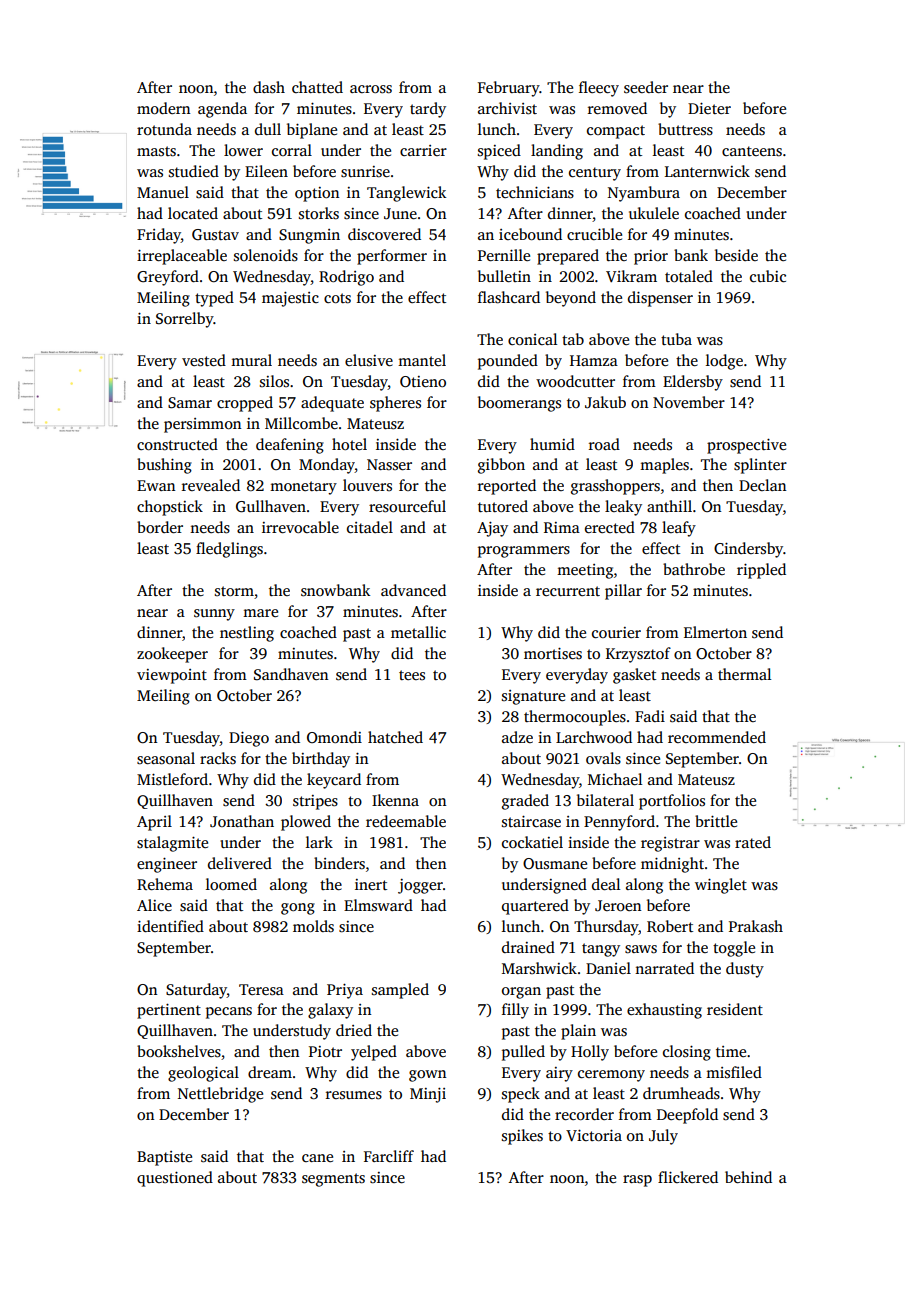  What do you see at coordinates (413, 590) in the screenshot?
I see `advanced` at bounding box center [413, 590].
